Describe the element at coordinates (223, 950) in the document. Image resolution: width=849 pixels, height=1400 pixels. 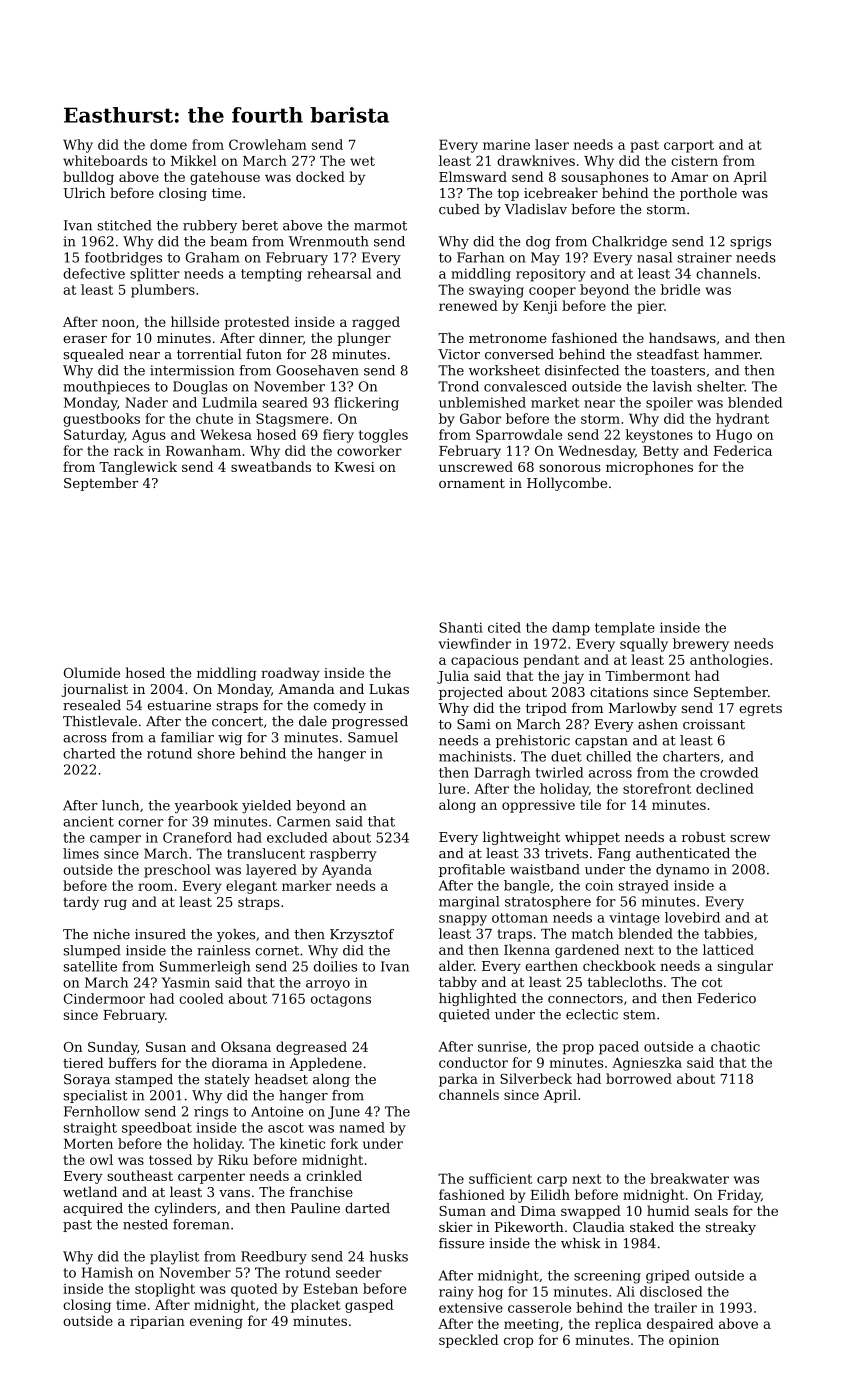
I see `rainless` at that location.
